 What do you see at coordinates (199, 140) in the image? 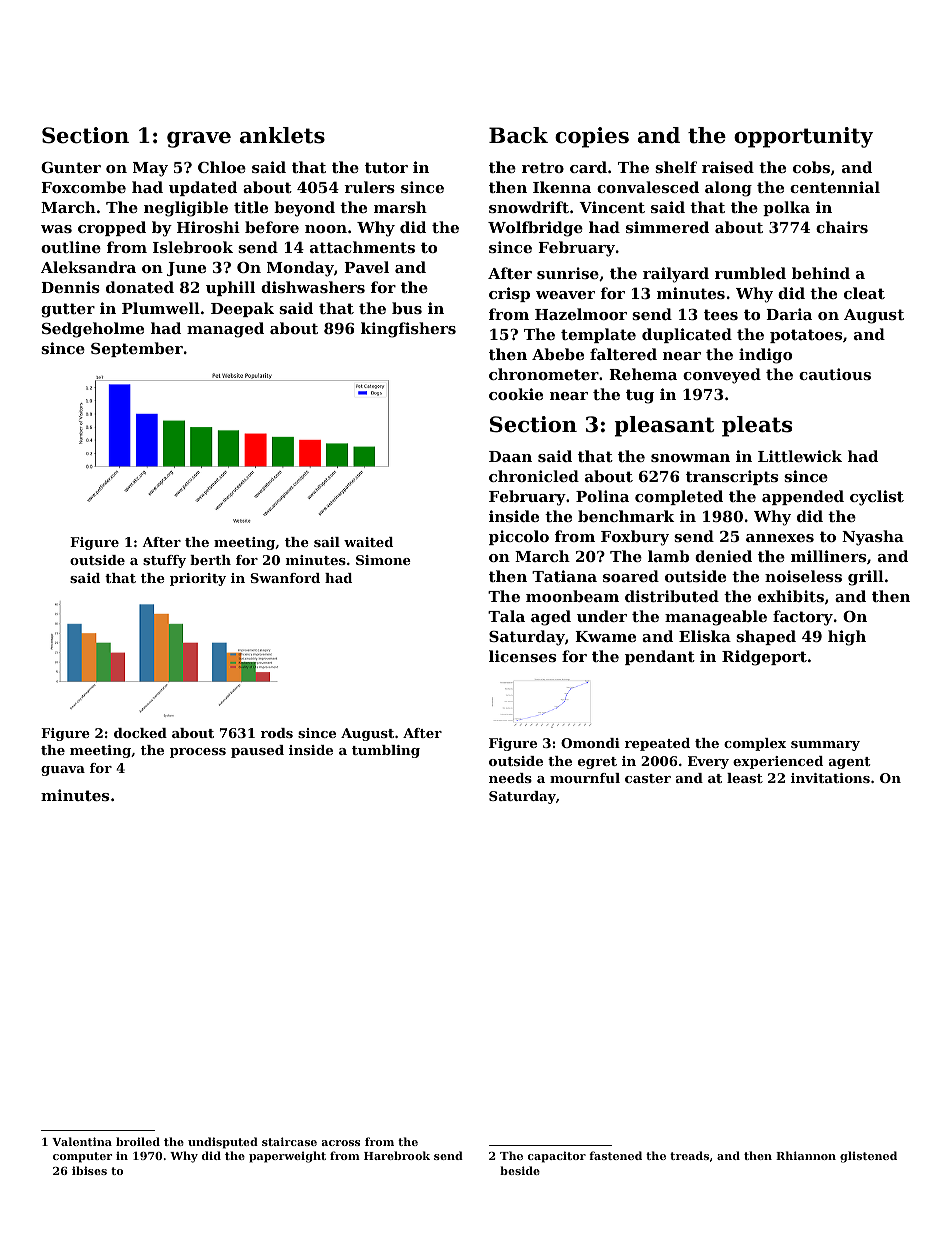
I see `grave` at bounding box center [199, 140].
